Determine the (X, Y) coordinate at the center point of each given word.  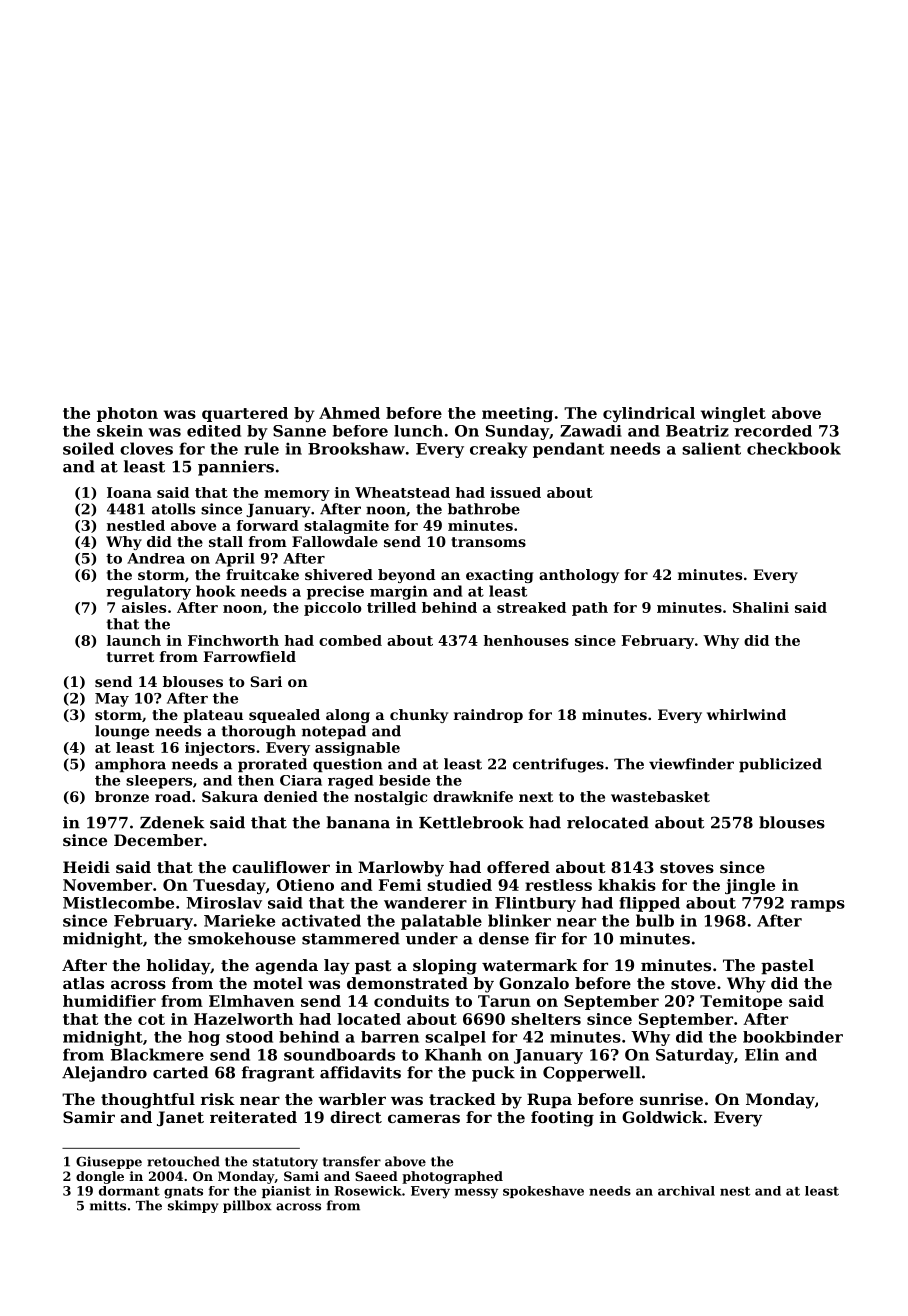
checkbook (794, 448)
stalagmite (346, 527)
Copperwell (592, 1074)
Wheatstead (402, 492)
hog (204, 1038)
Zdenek (172, 822)
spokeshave (543, 1192)
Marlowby (401, 869)
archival (686, 1191)
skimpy (193, 1206)
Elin (762, 1054)
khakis (627, 885)
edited (214, 431)
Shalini (761, 607)
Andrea (156, 558)
